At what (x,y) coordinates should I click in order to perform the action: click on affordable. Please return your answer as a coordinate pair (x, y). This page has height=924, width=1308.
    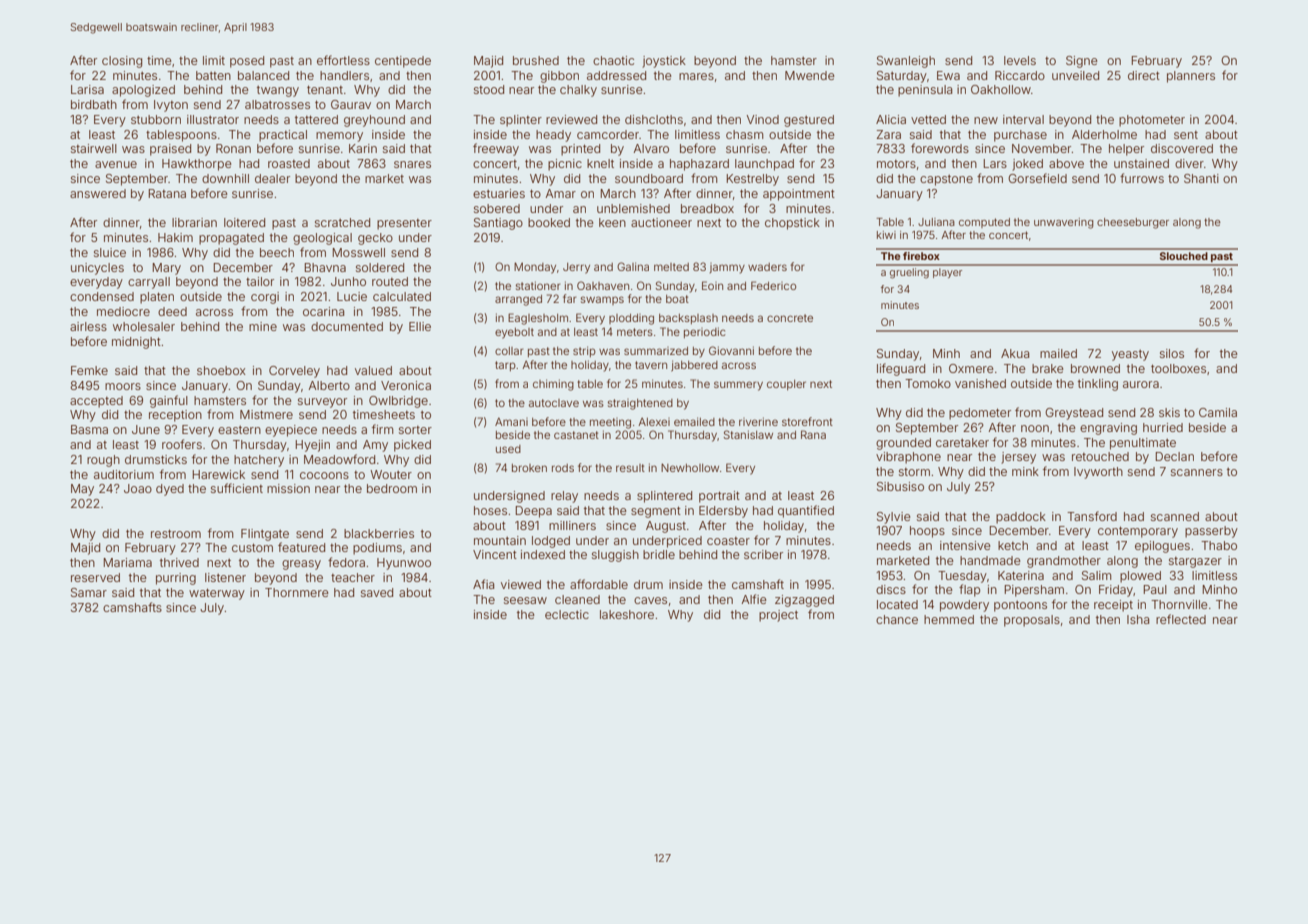
    Looking at the image, I should click on (599, 584).
